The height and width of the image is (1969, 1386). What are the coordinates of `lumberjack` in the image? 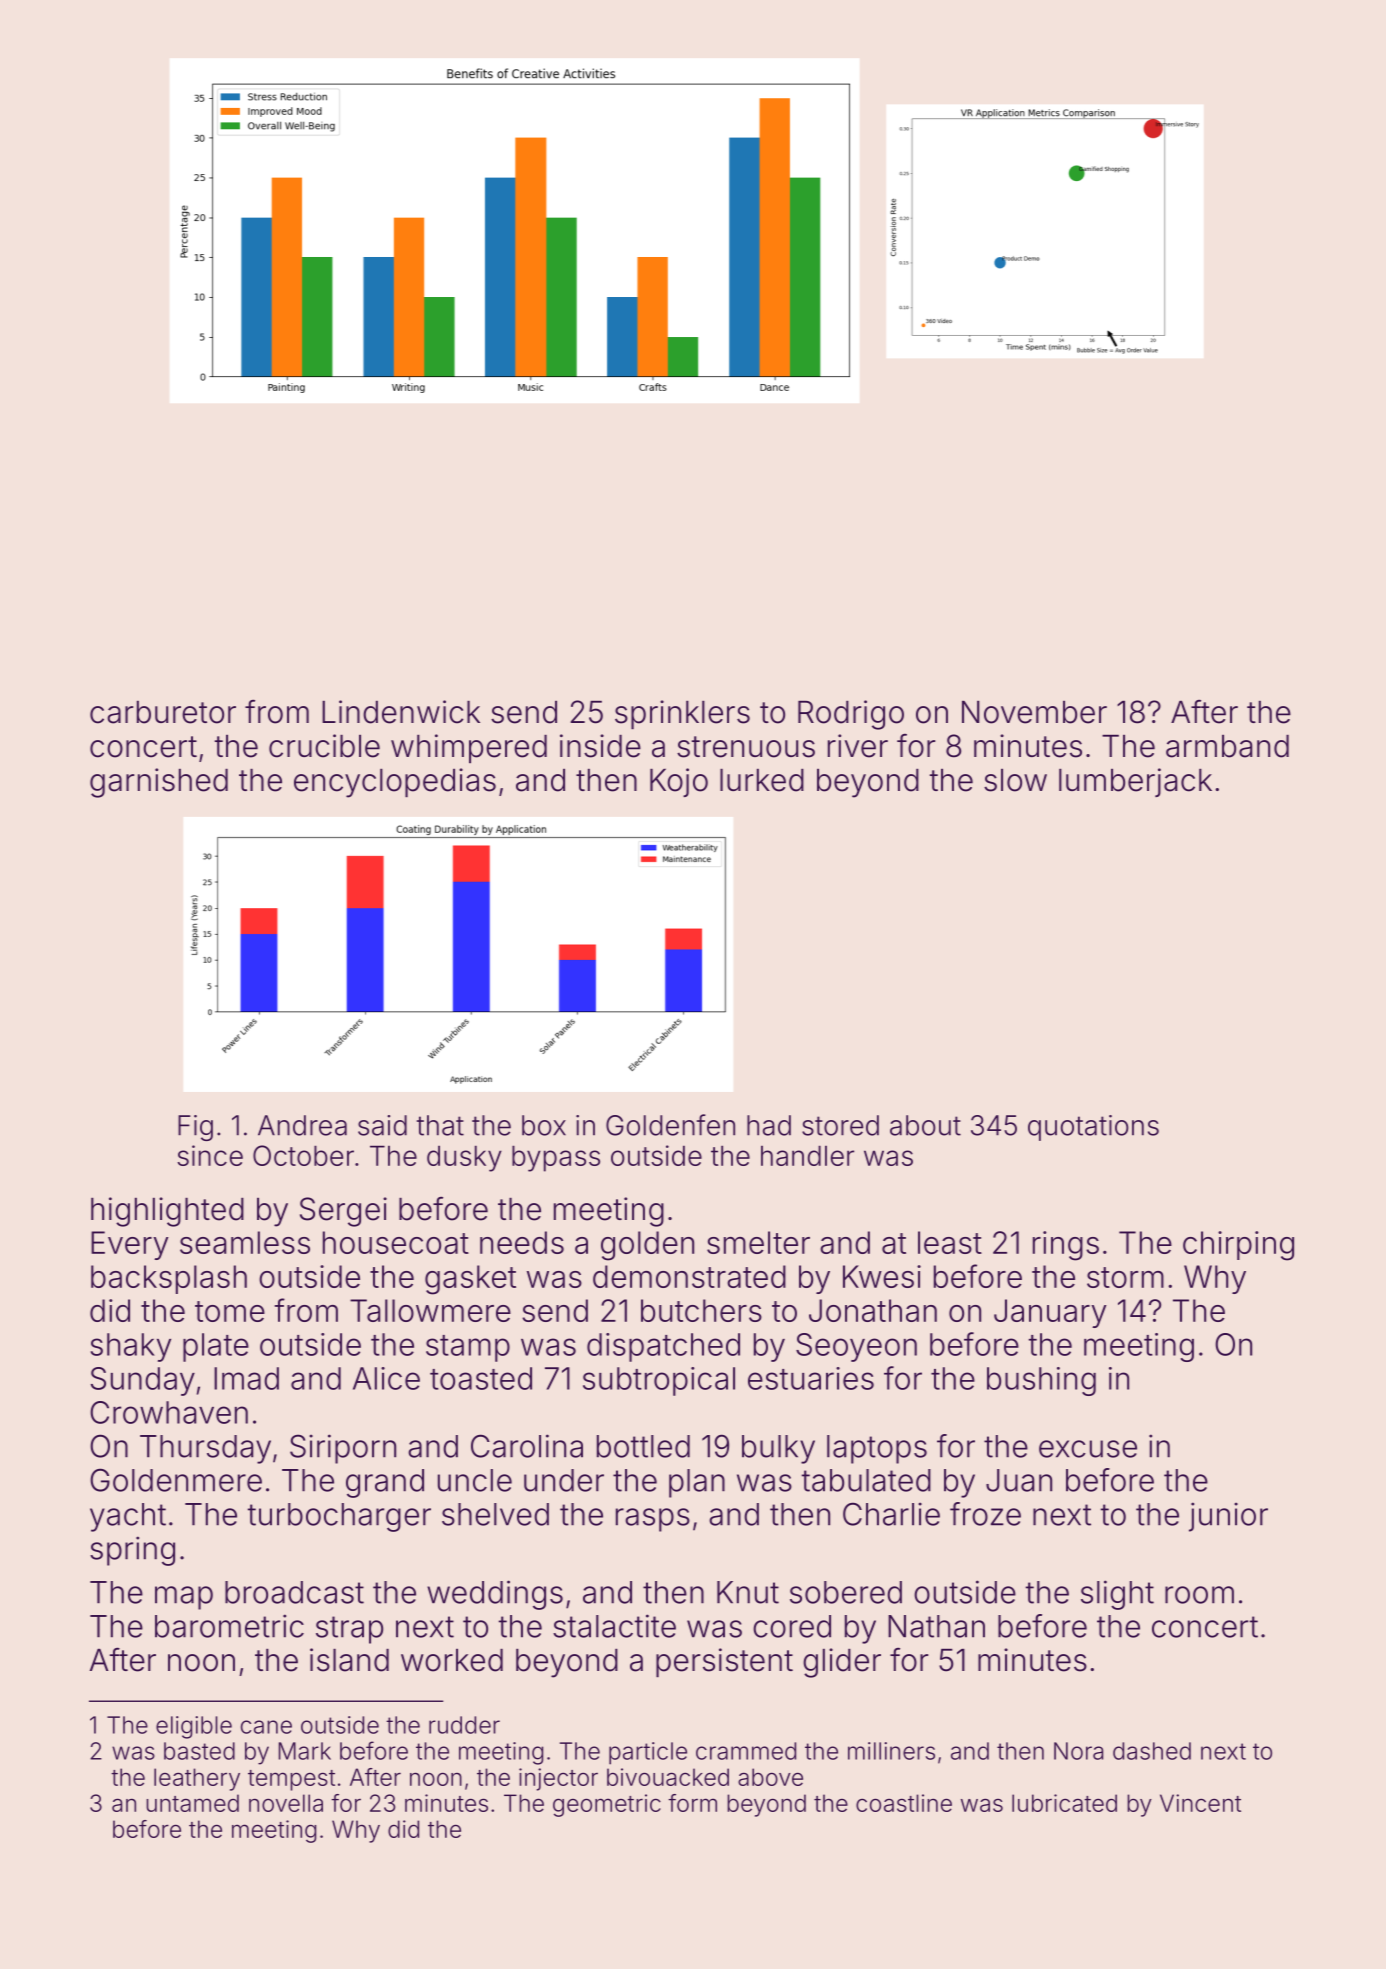 It's located at (1135, 782).
